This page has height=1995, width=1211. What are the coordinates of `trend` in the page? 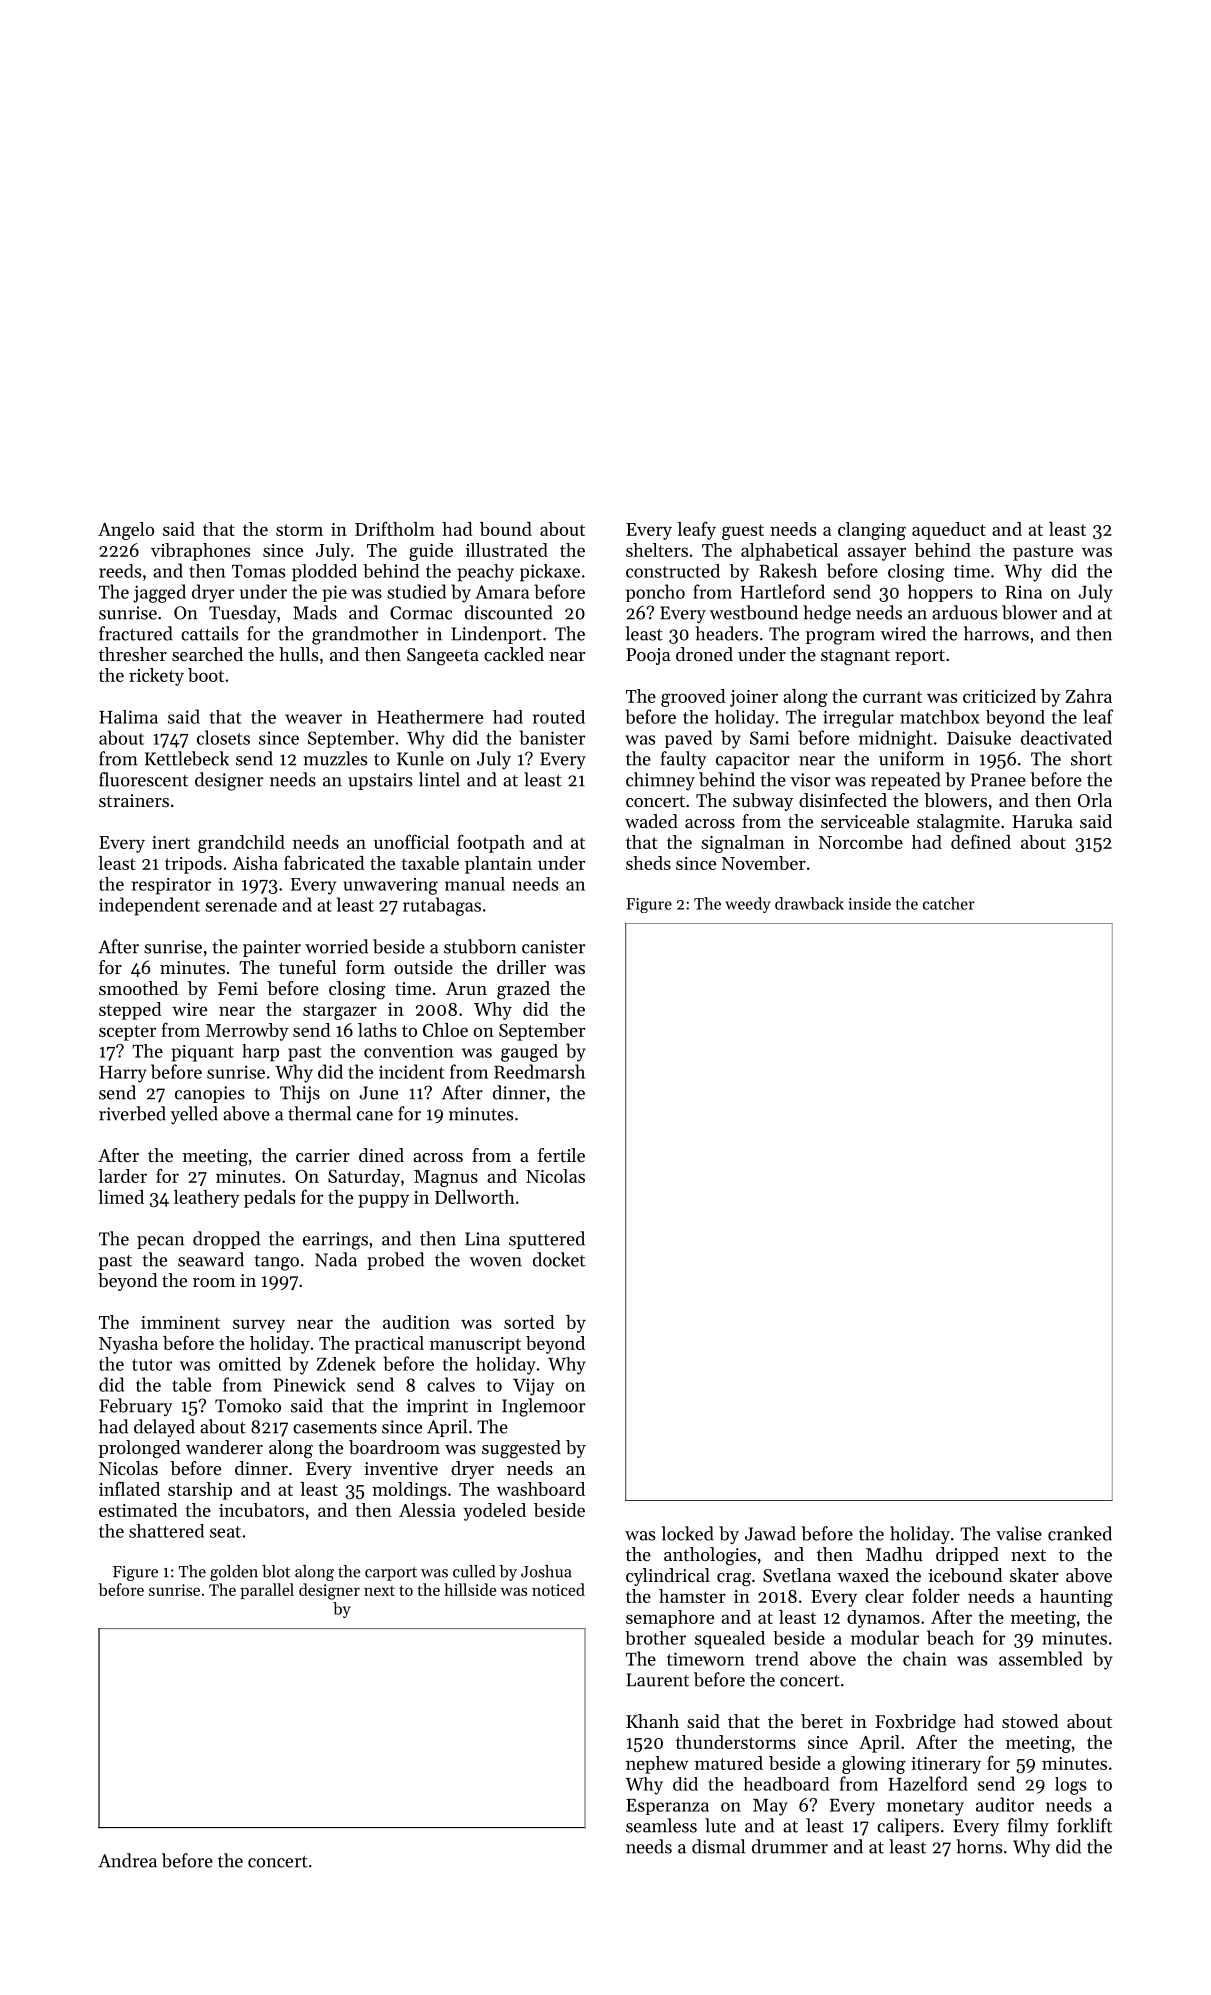 It's located at (777, 1658).
